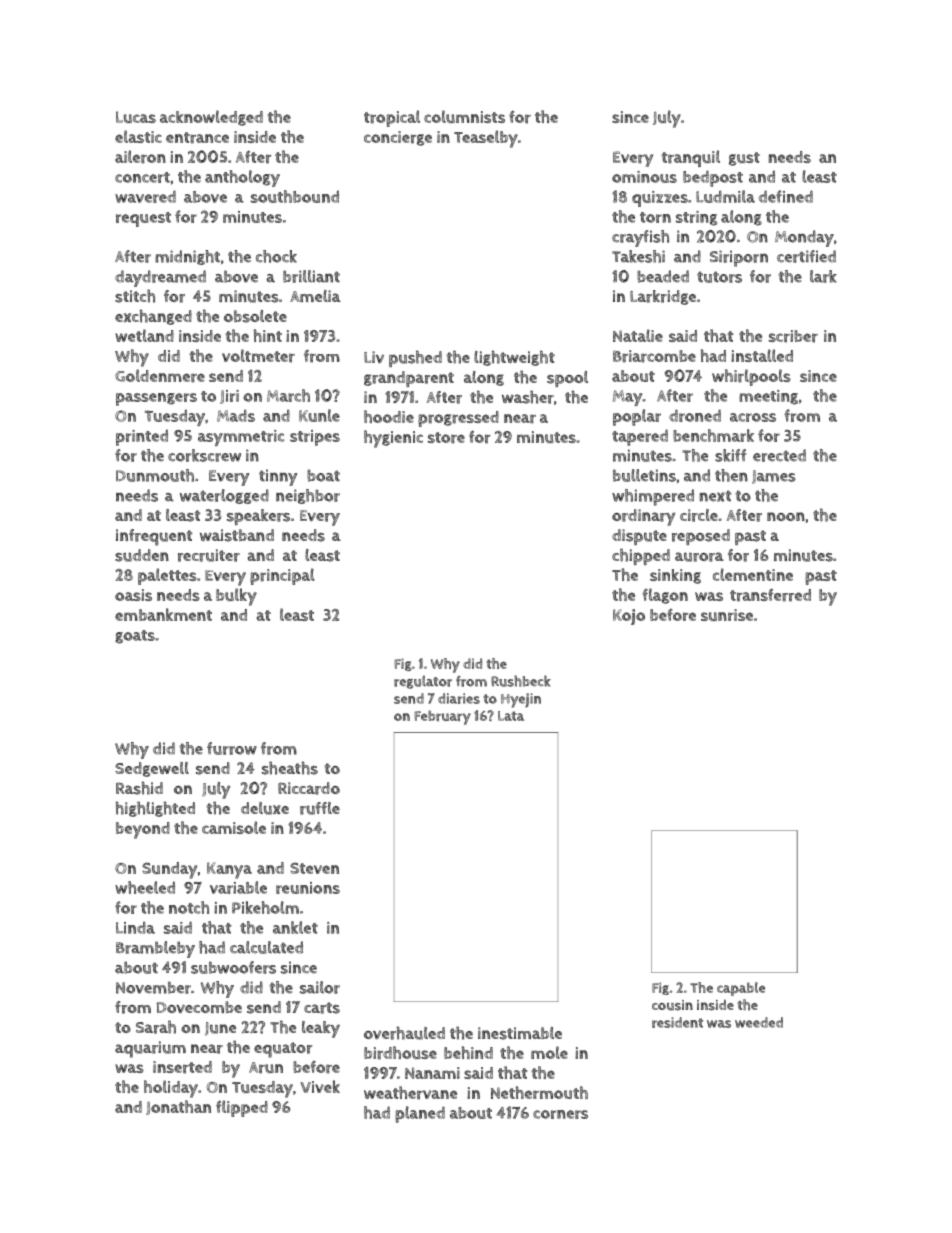 The width and height of the screenshot is (952, 1233). What do you see at coordinates (677, 1022) in the screenshot?
I see `resident` at bounding box center [677, 1022].
